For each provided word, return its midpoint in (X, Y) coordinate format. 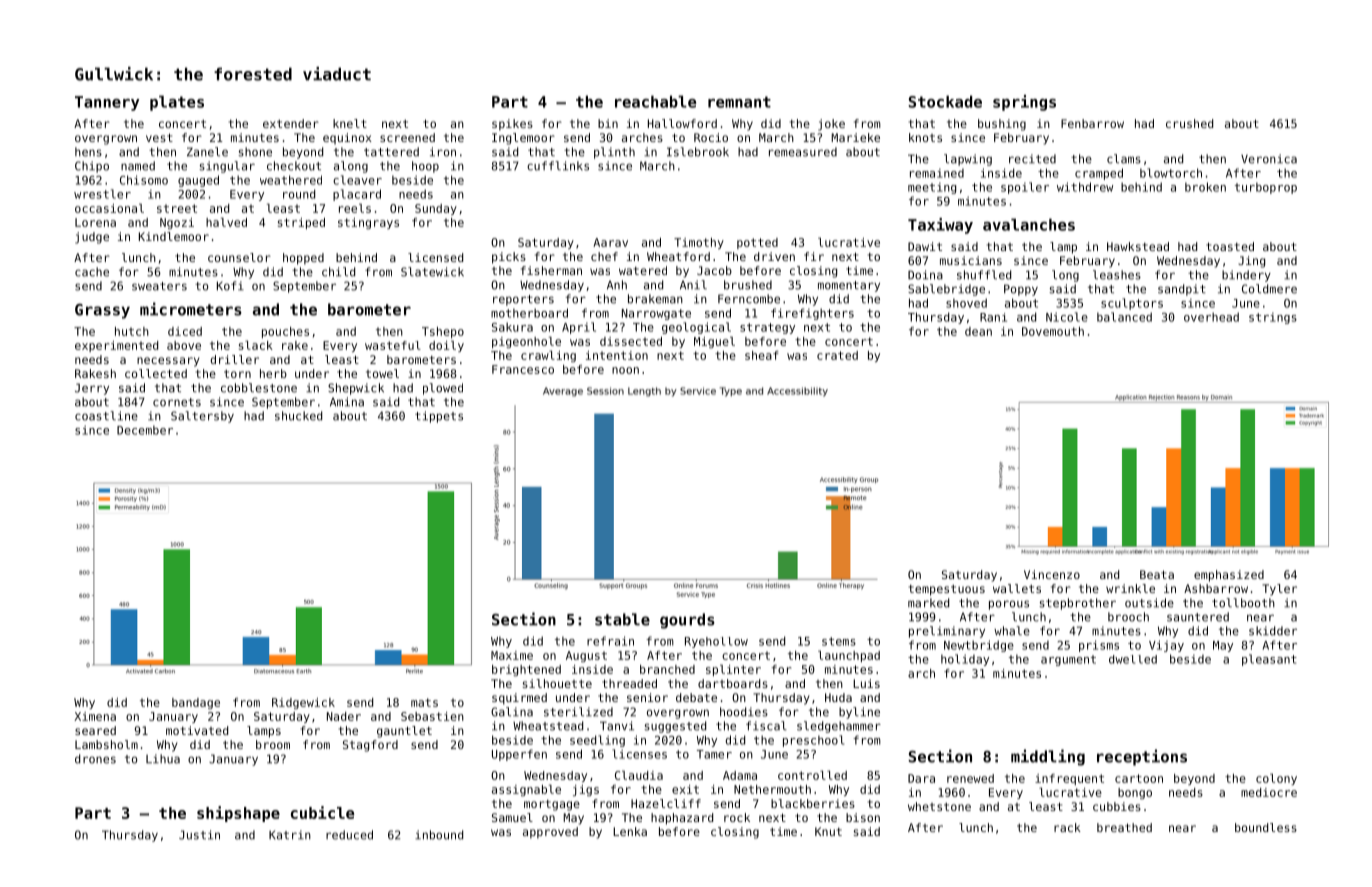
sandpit (1182, 290)
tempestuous (947, 590)
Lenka (630, 831)
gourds (687, 621)
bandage (196, 703)
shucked (298, 416)
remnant (739, 102)
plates (177, 103)
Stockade (945, 101)
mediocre (1269, 792)
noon (625, 370)
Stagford (370, 746)
